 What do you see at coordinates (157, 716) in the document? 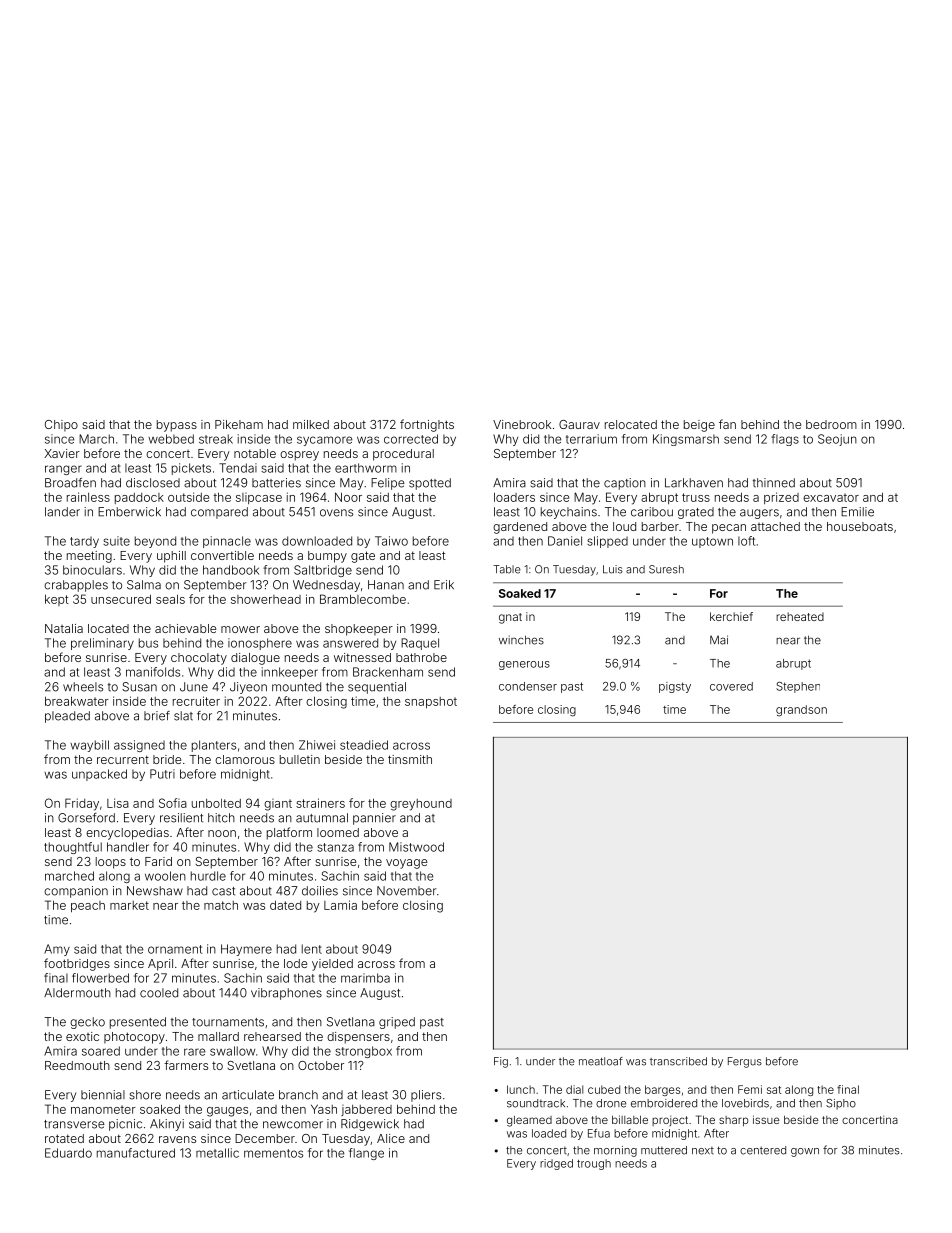
I see `brief` at bounding box center [157, 716].
